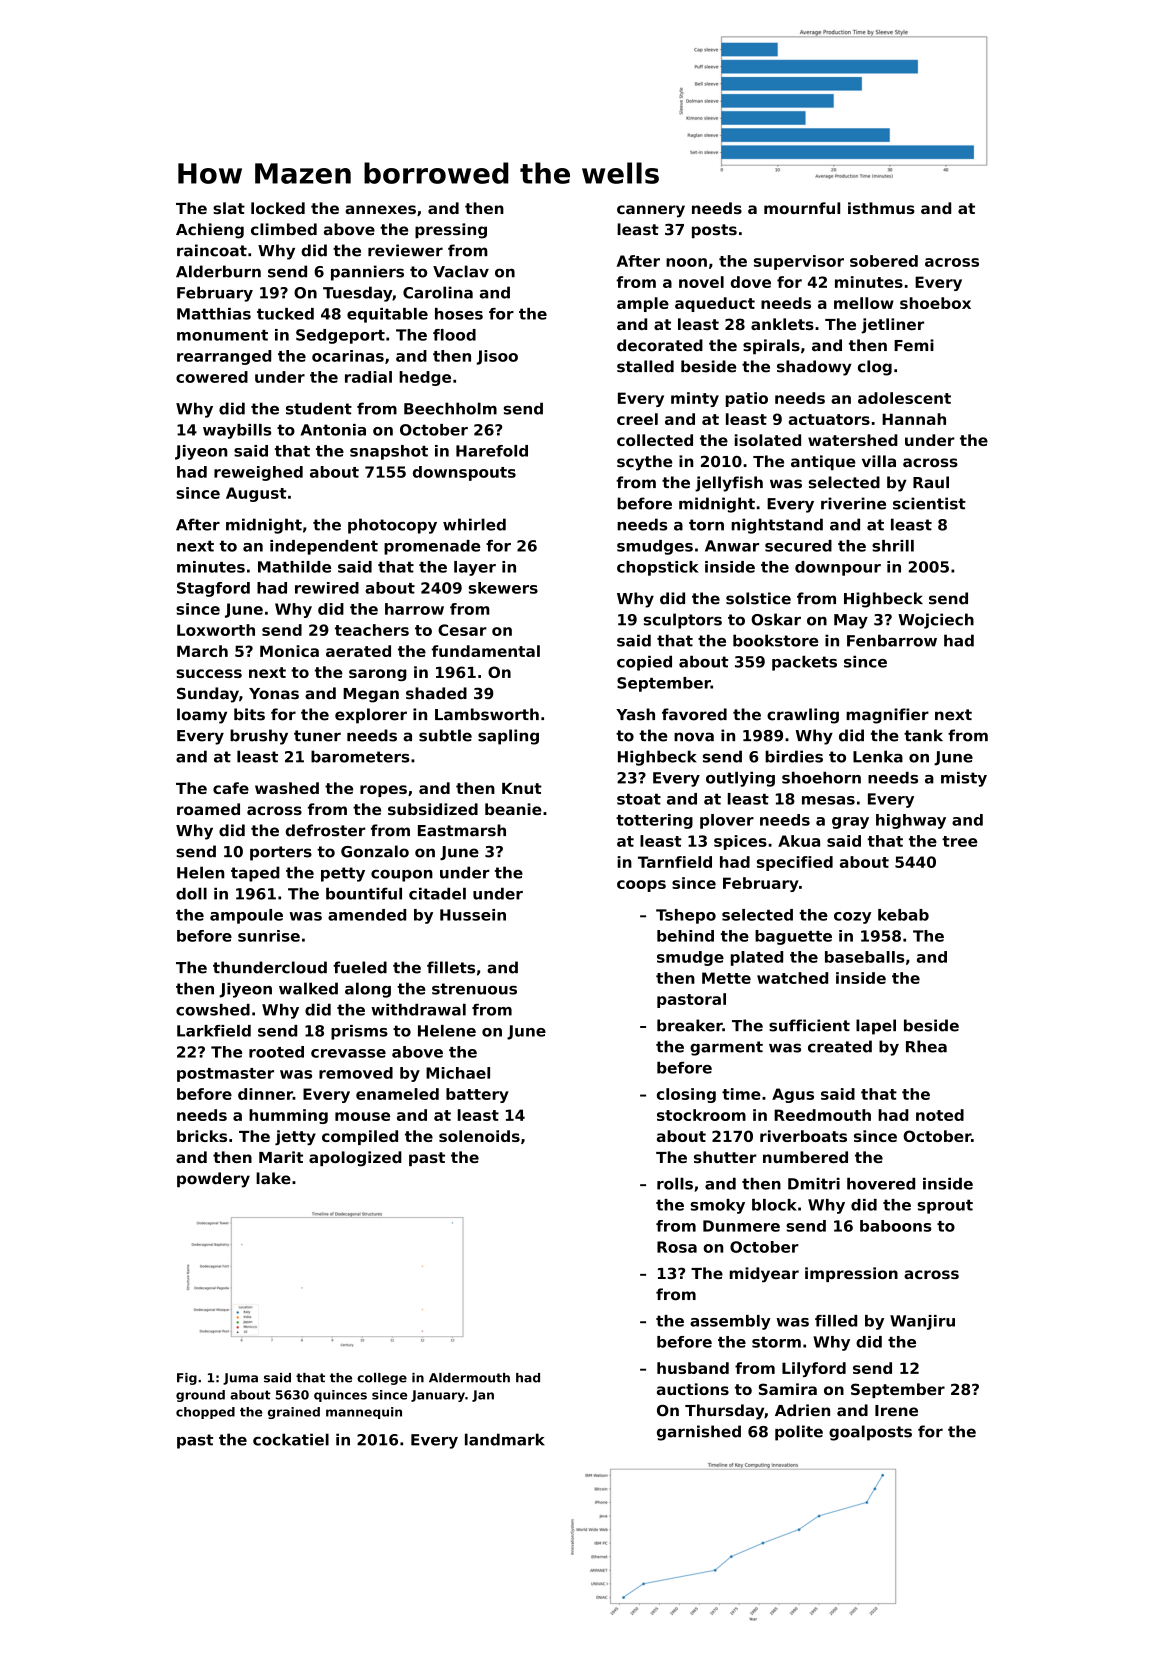  I want to click on scientist, so click(929, 503).
